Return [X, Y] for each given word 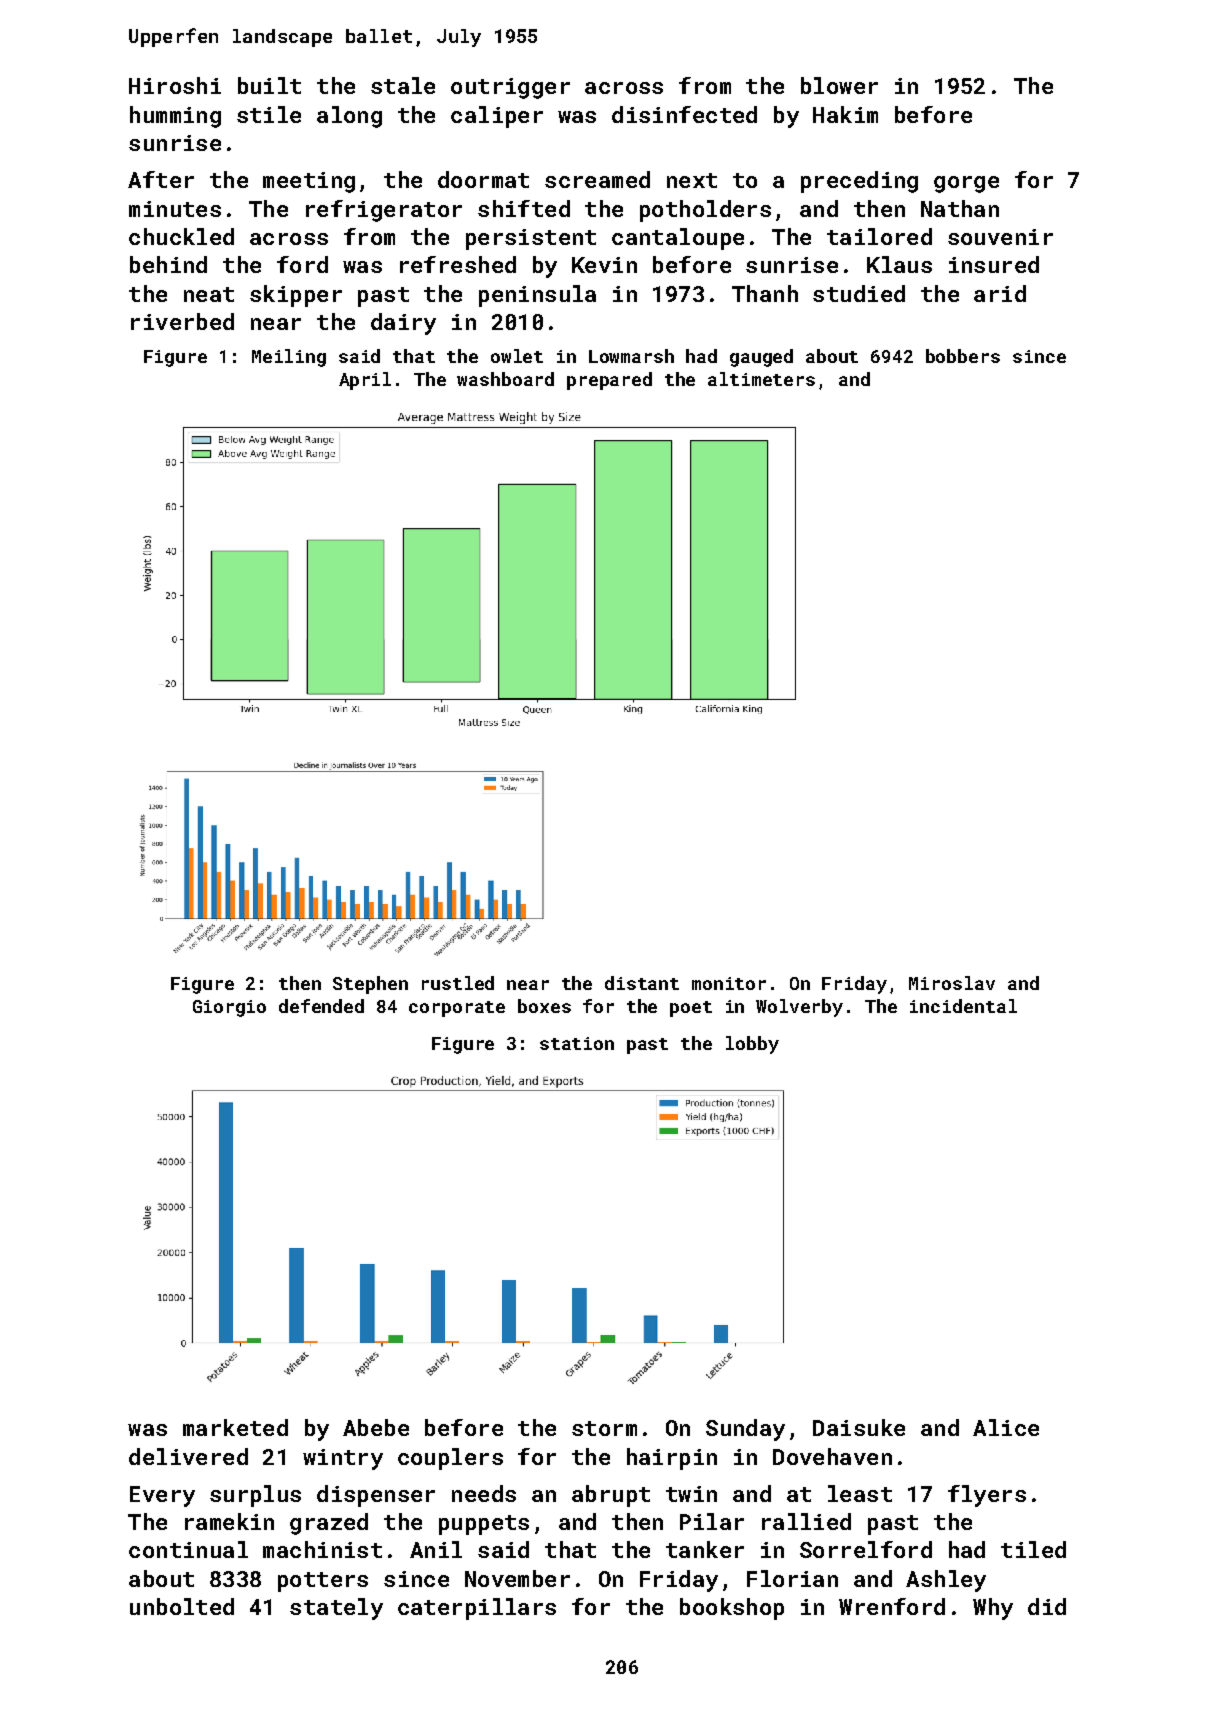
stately [336, 1609]
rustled [458, 983]
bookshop [732, 1609]
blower [839, 85]
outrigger [510, 88]
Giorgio [229, 1008]
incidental [963, 1006]
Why [993, 1609]
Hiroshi [175, 85]
